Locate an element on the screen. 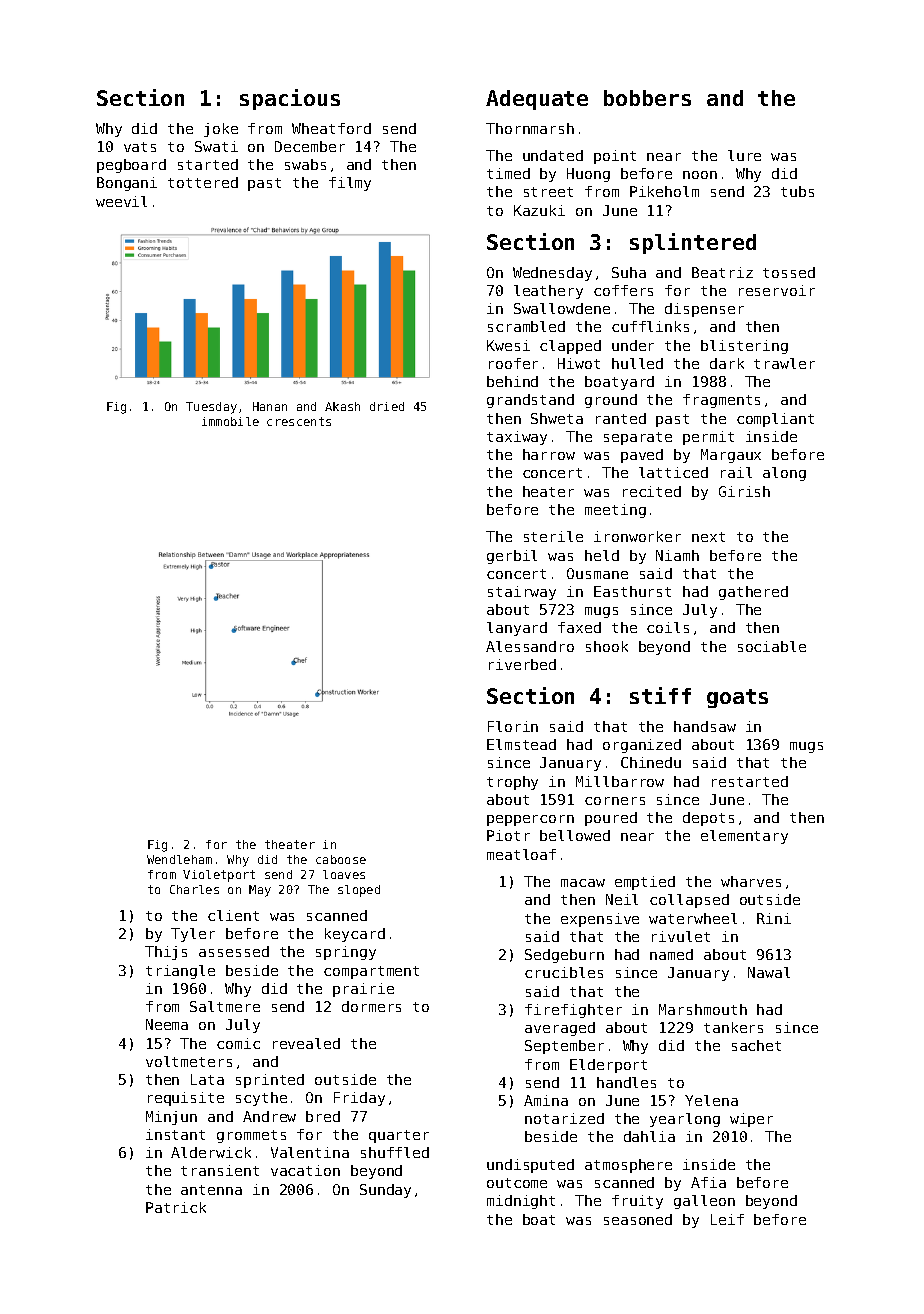 The image size is (924, 1314). timed is located at coordinates (508, 173).
